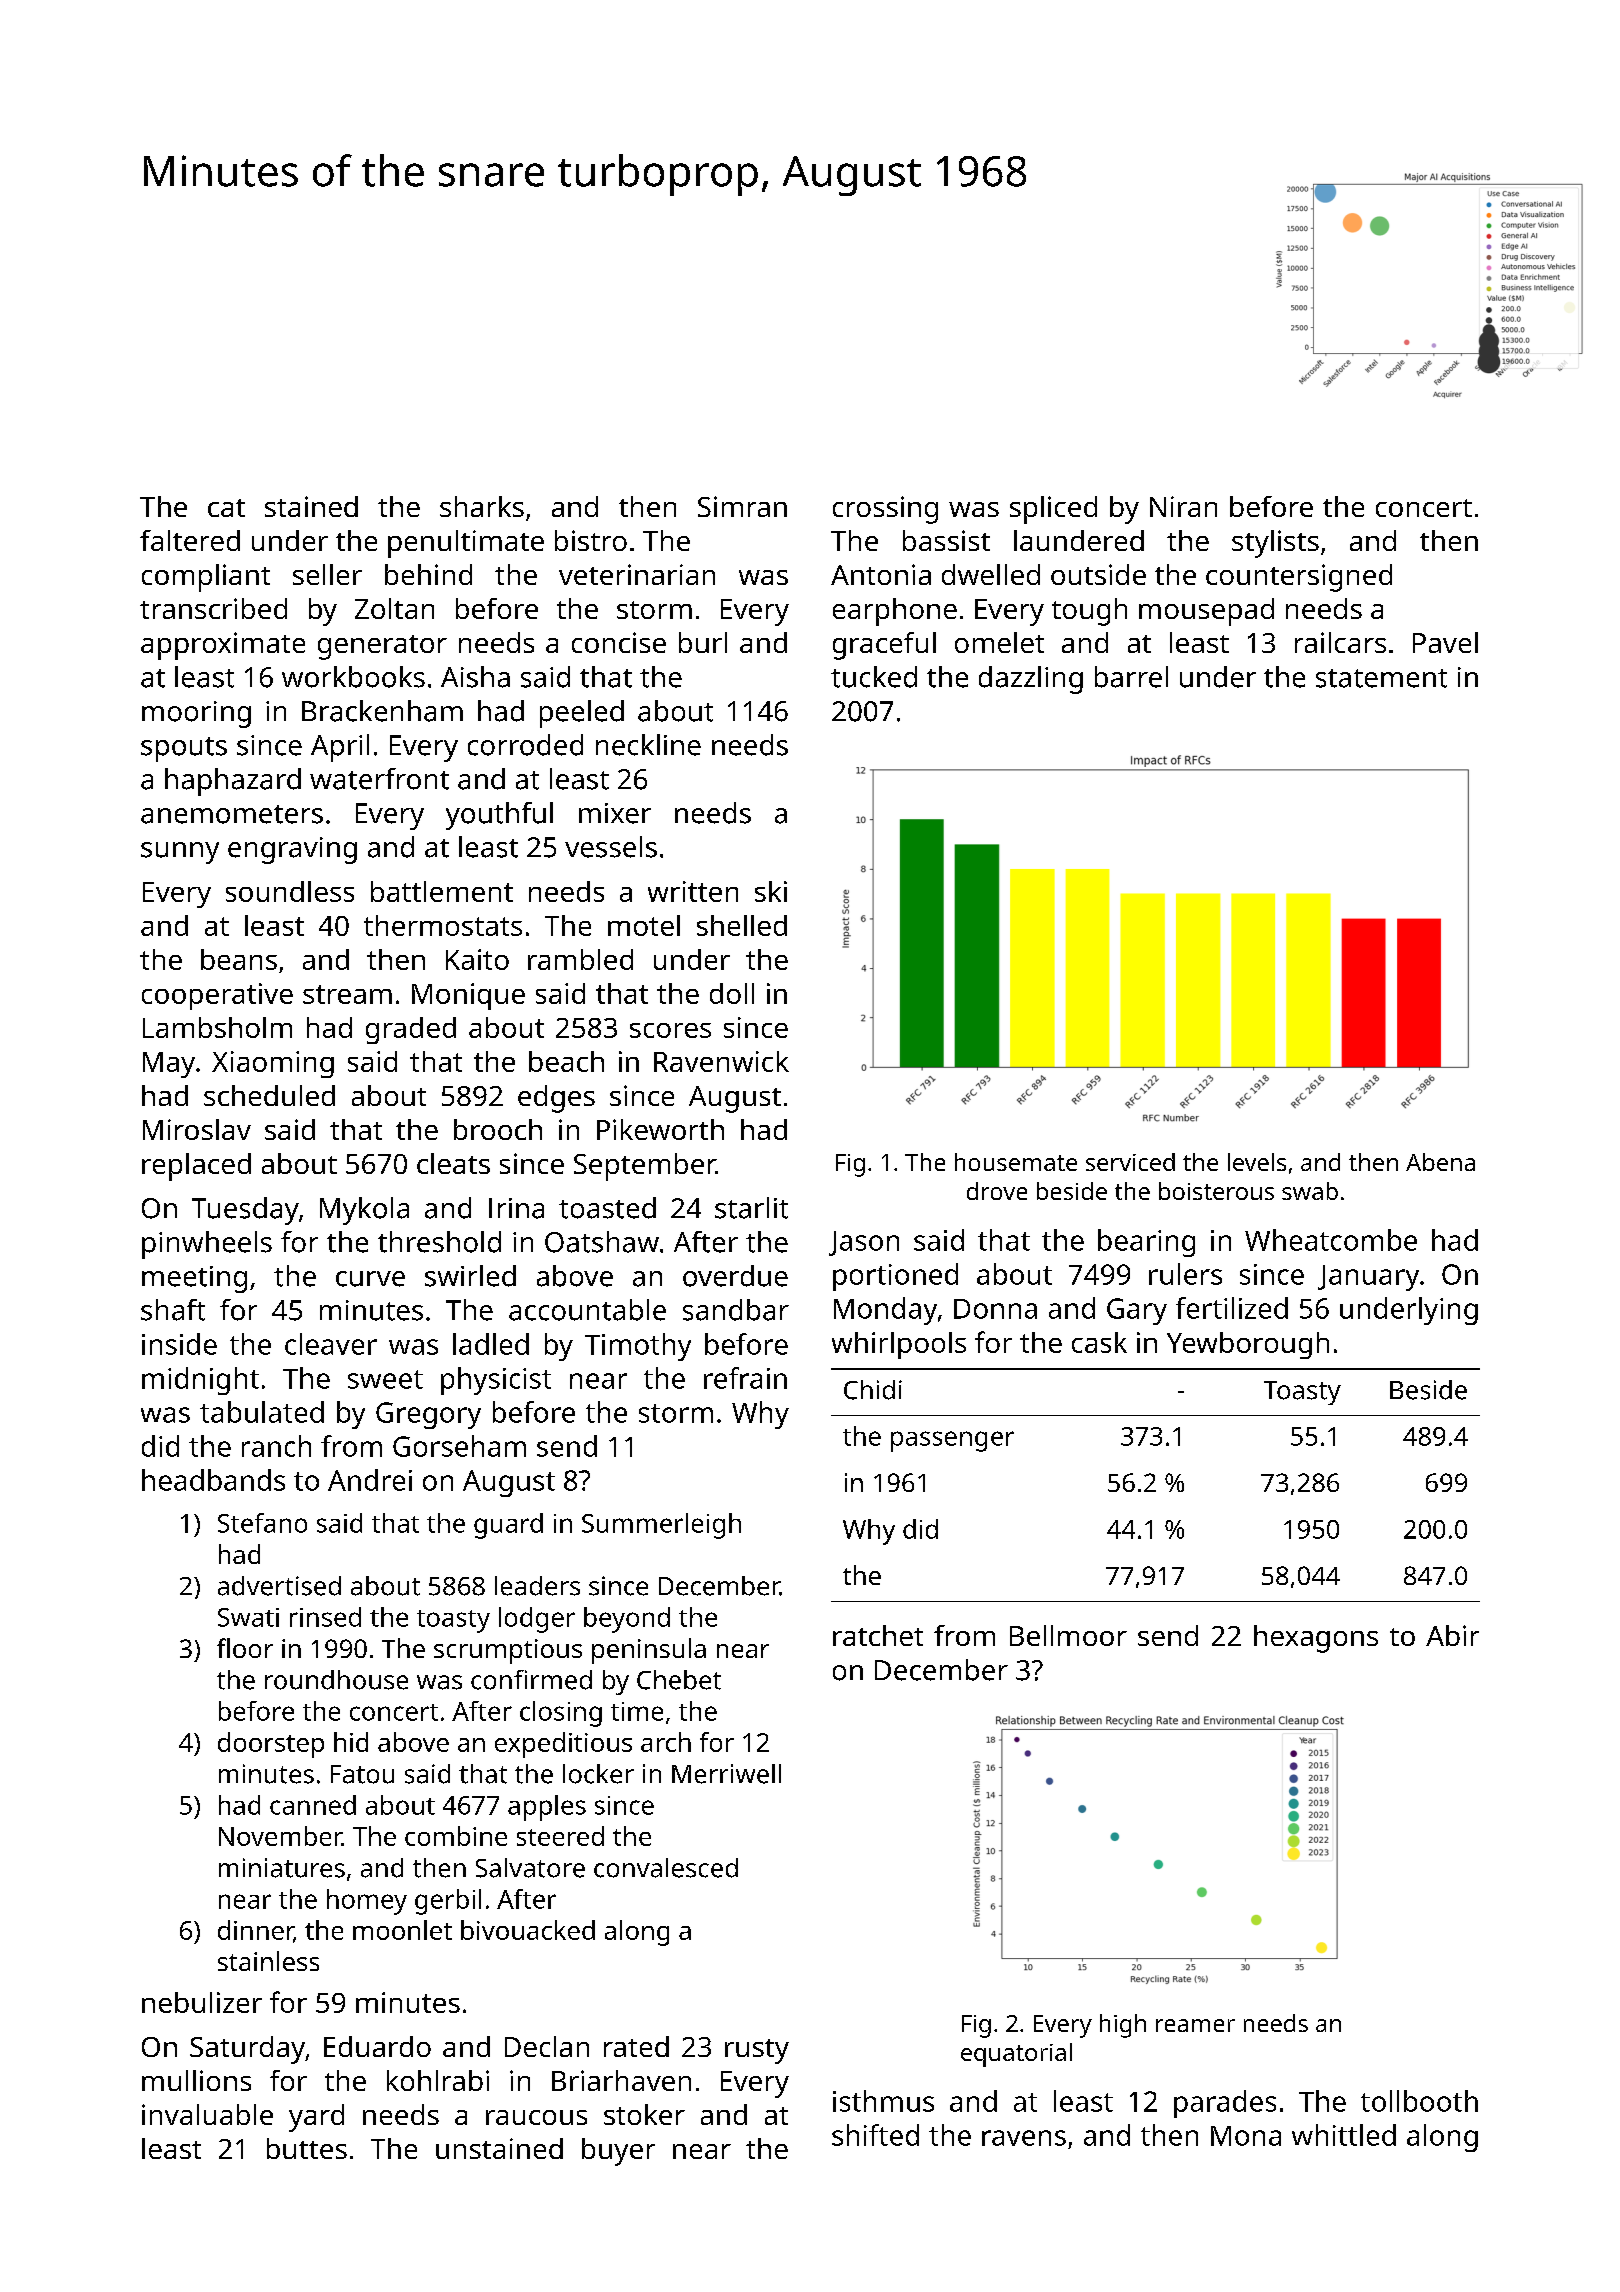 Image resolution: width=1620 pixels, height=2292 pixels. What do you see at coordinates (307, 2148) in the screenshot?
I see `buttes` at bounding box center [307, 2148].
